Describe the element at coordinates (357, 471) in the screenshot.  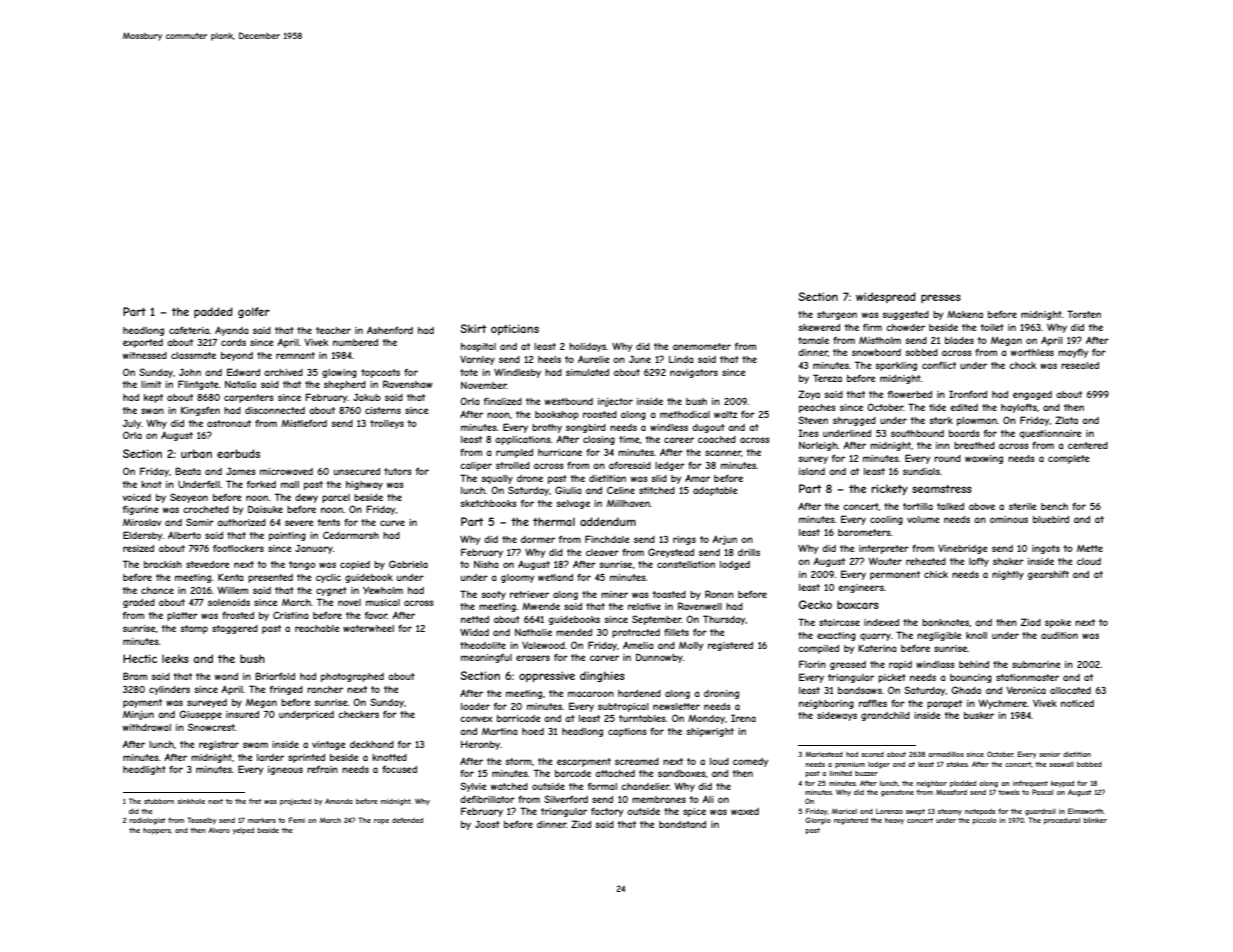
I see `unsecured` at that location.
